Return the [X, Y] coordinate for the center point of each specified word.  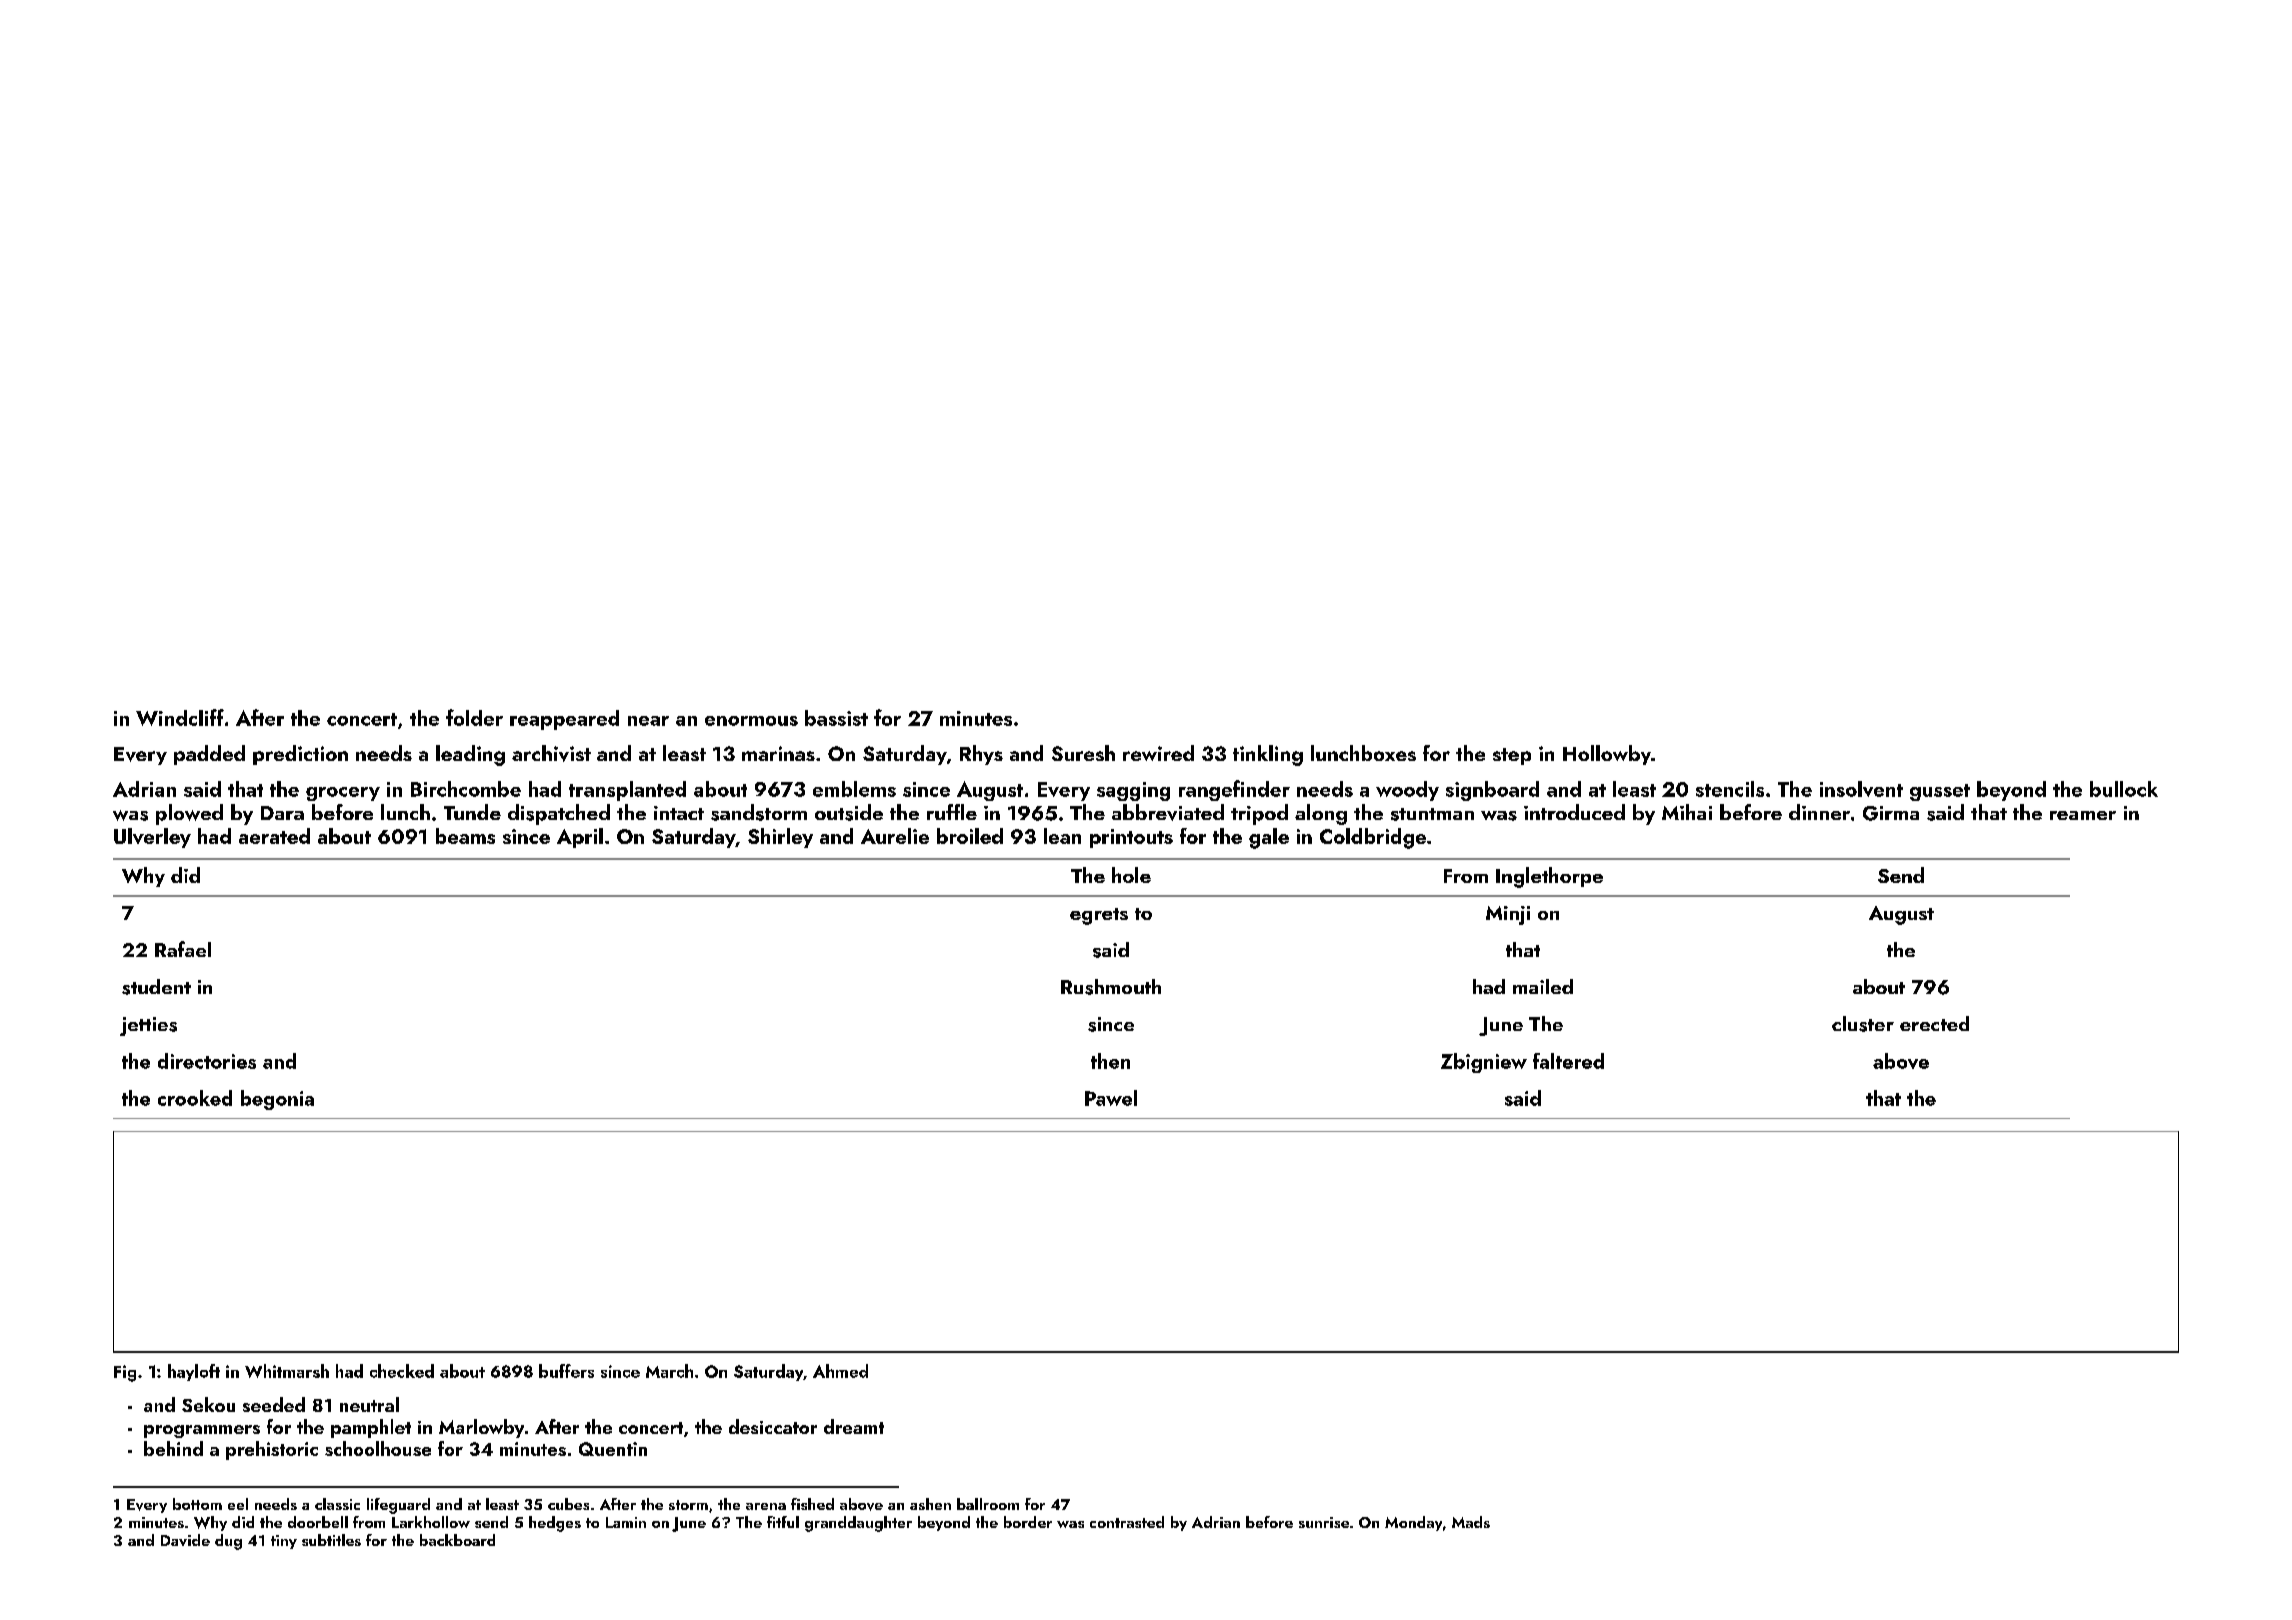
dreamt [854, 1426]
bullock [2124, 789]
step [1512, 756]
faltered [1568, 1061]
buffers [566, 1371]
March [669, 1371]
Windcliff [180, 717]
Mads [1471, 1522]
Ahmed [840, 1371]
